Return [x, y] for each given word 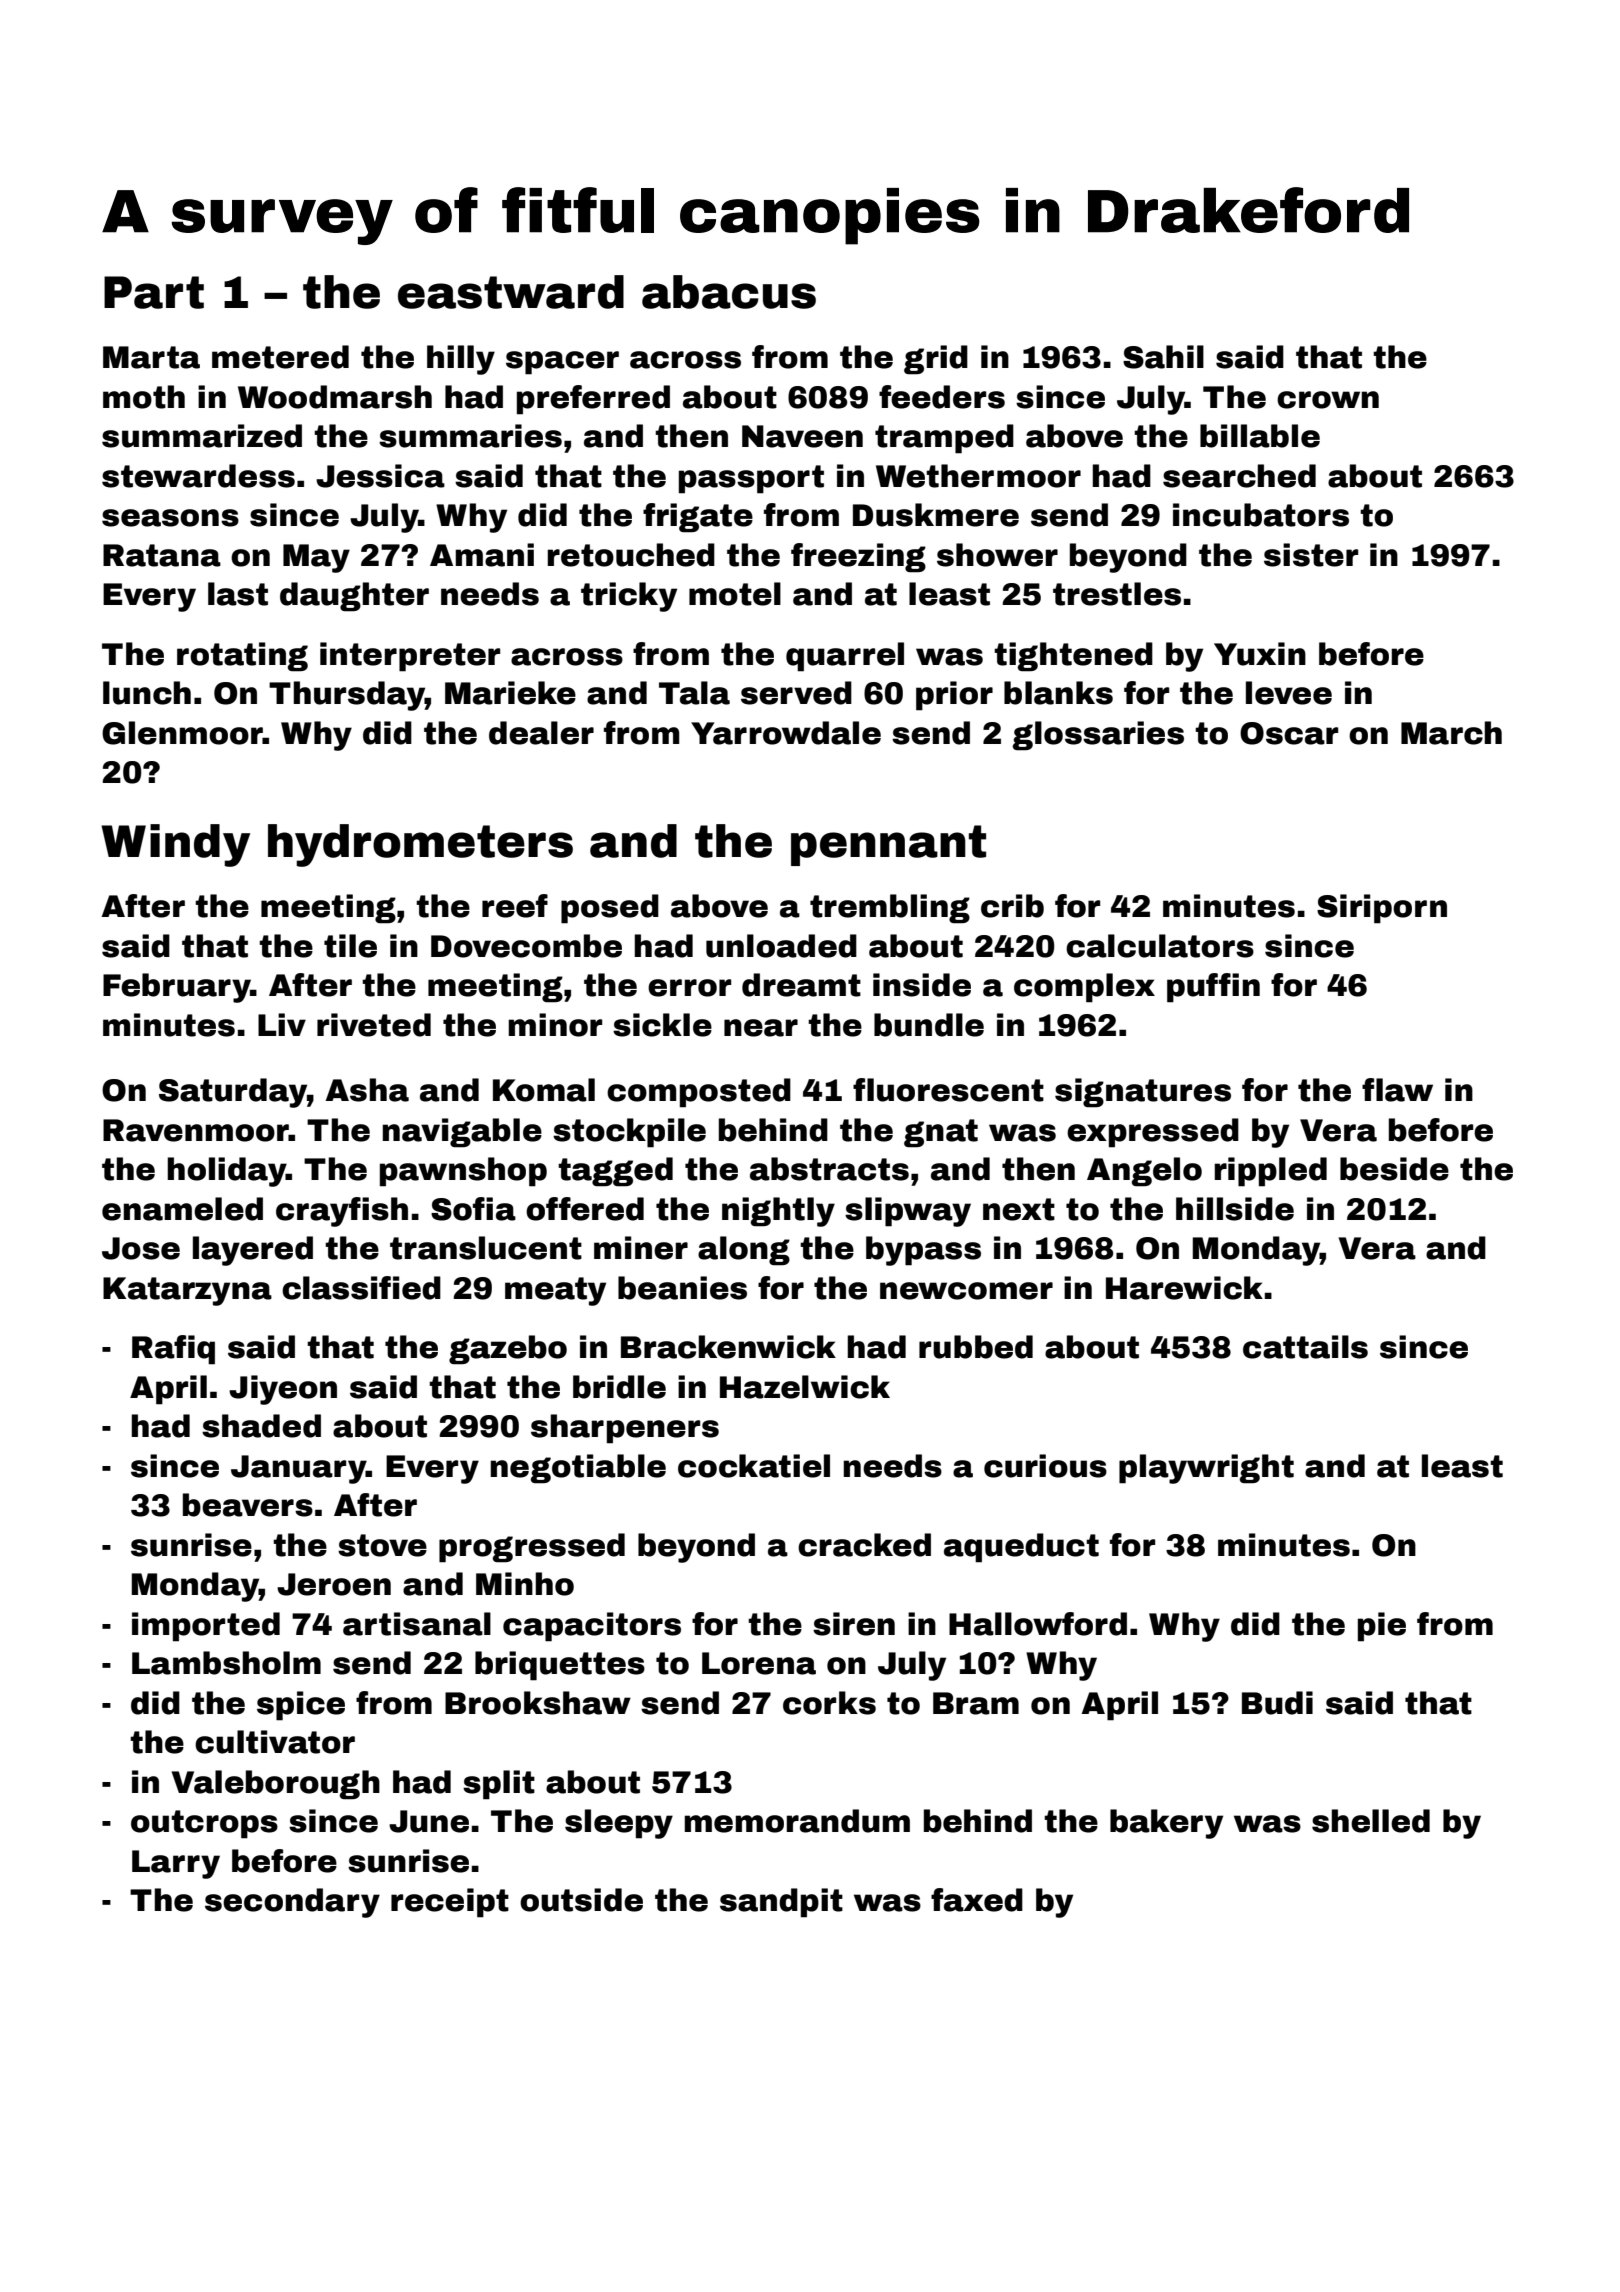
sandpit [781, 1903]
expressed [1153, 1133]
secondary [292, 1903]
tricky [629, 597]
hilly [461, 360]
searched [1239, 476]
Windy [175, 845]
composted [699, 1093]
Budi [1277, 1703]
